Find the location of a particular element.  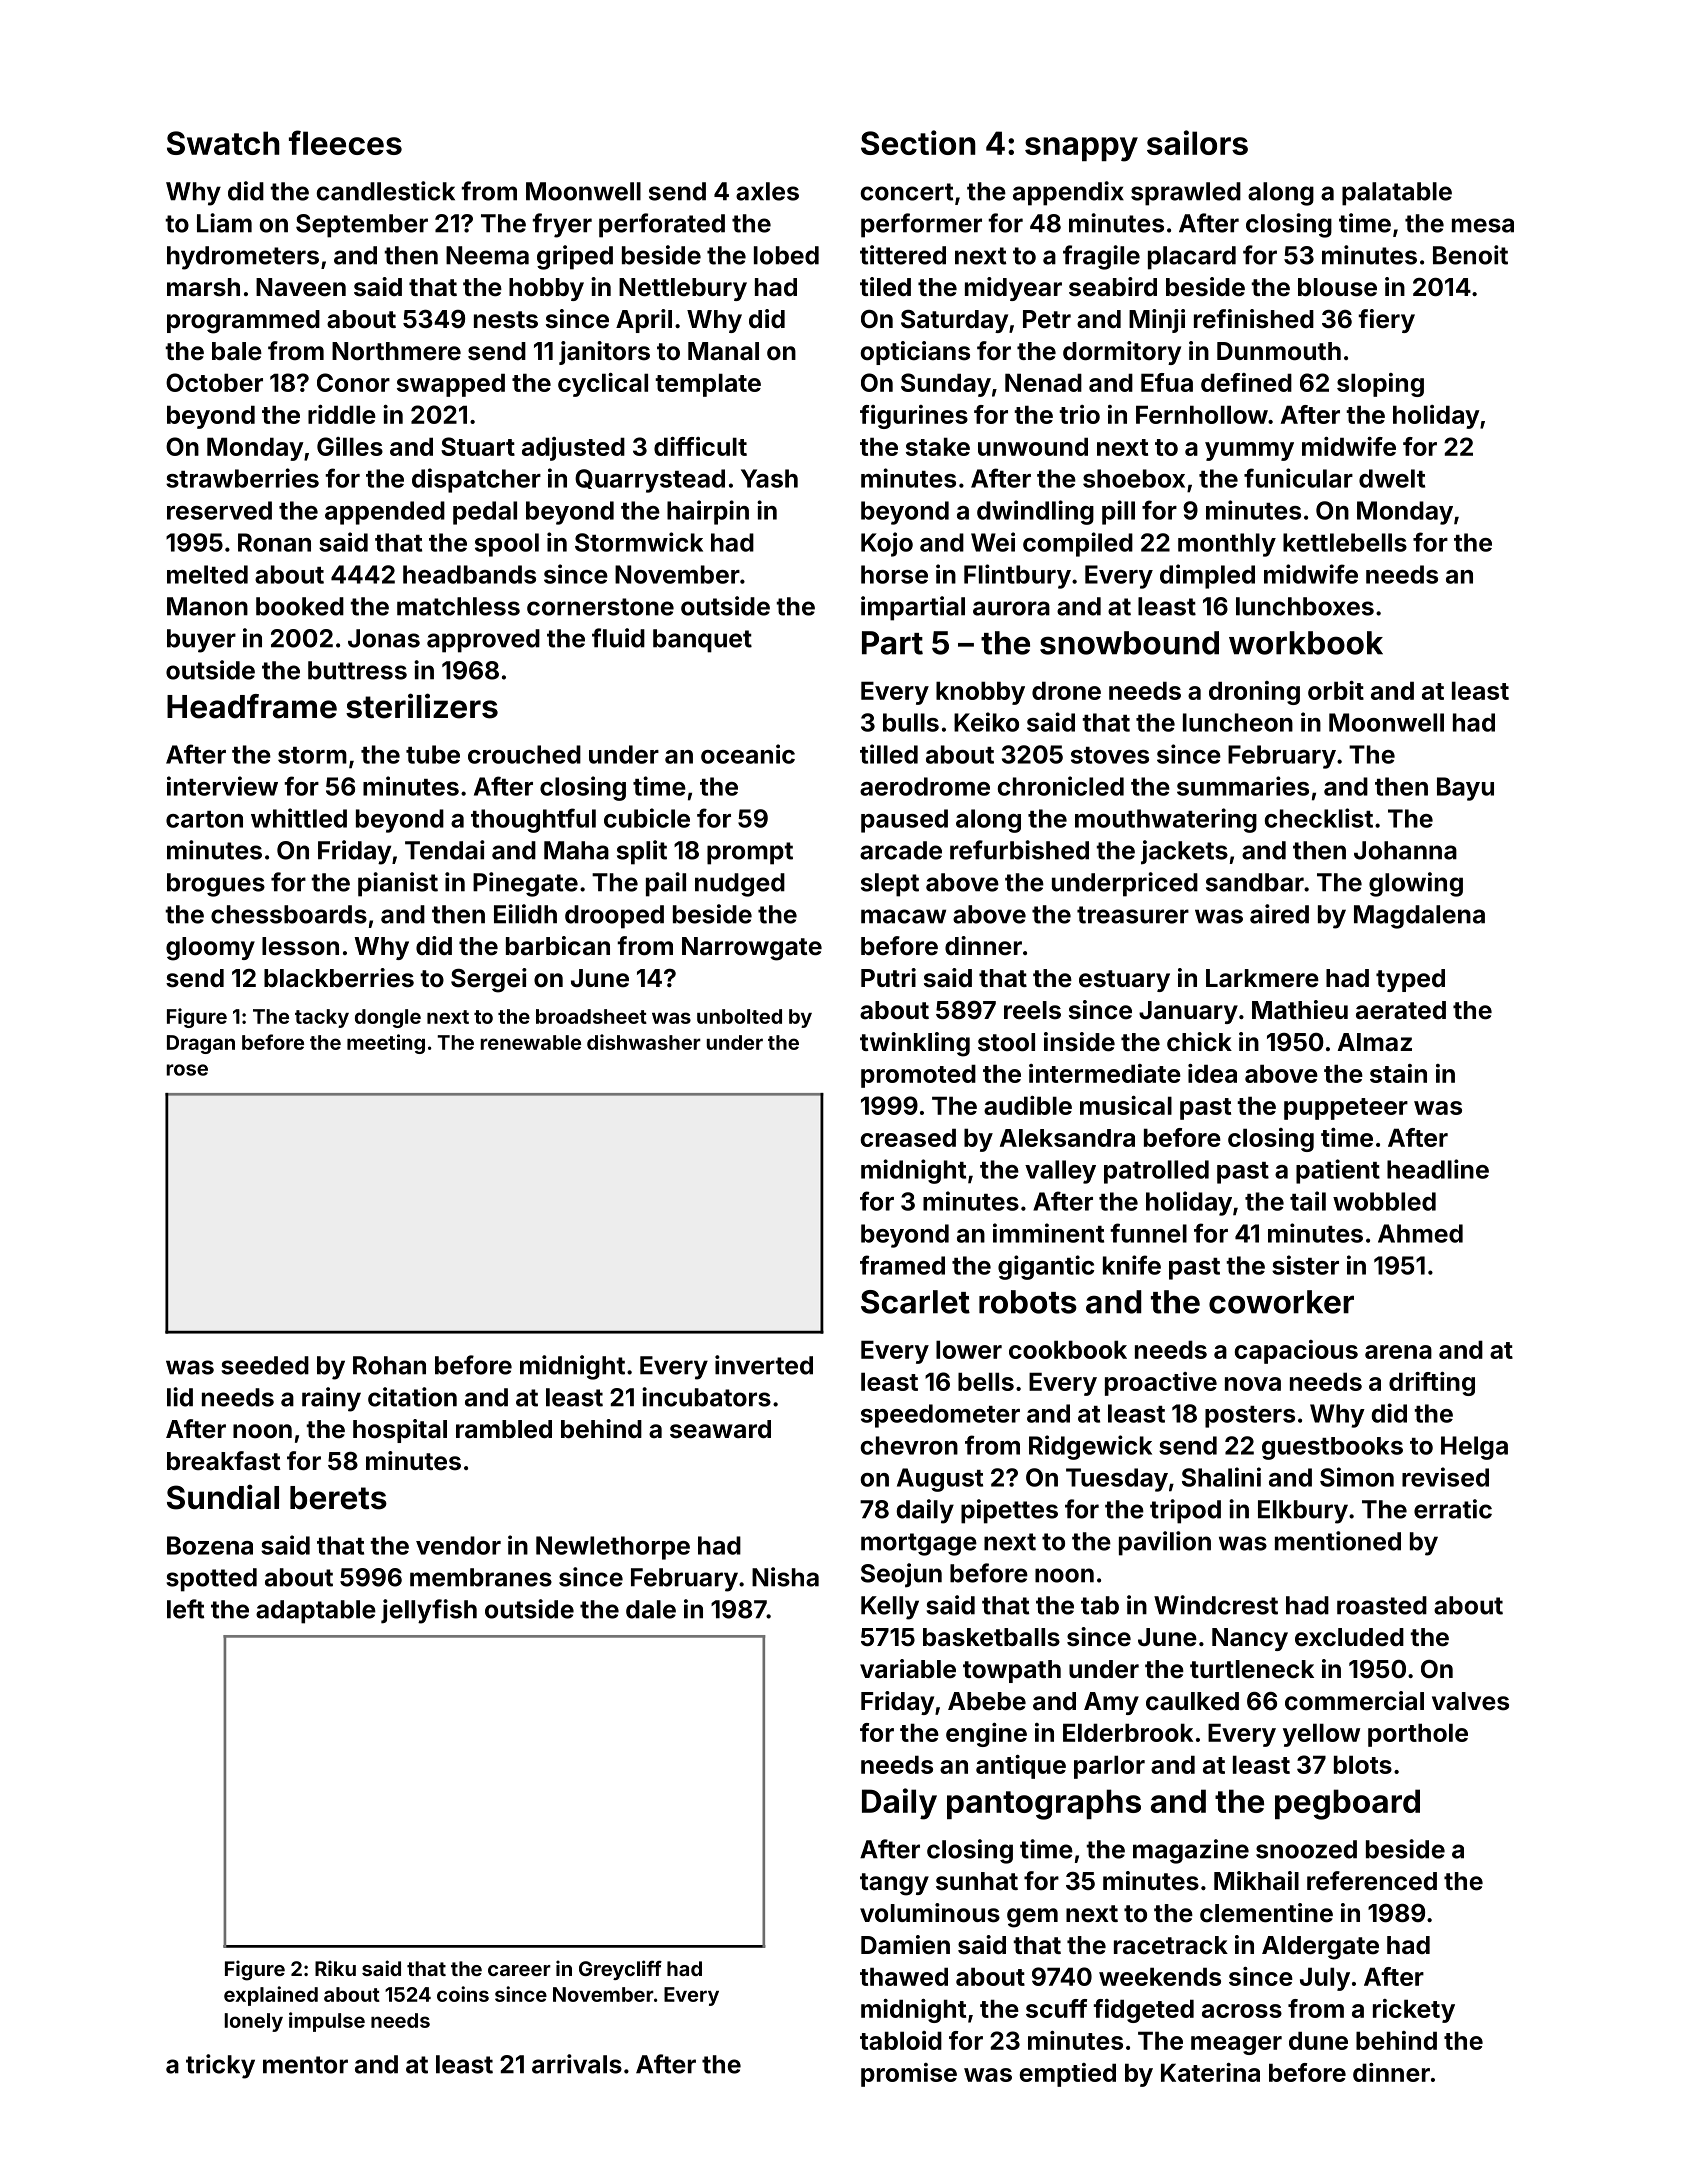

tricky is located at coordinates (220, 2066).
